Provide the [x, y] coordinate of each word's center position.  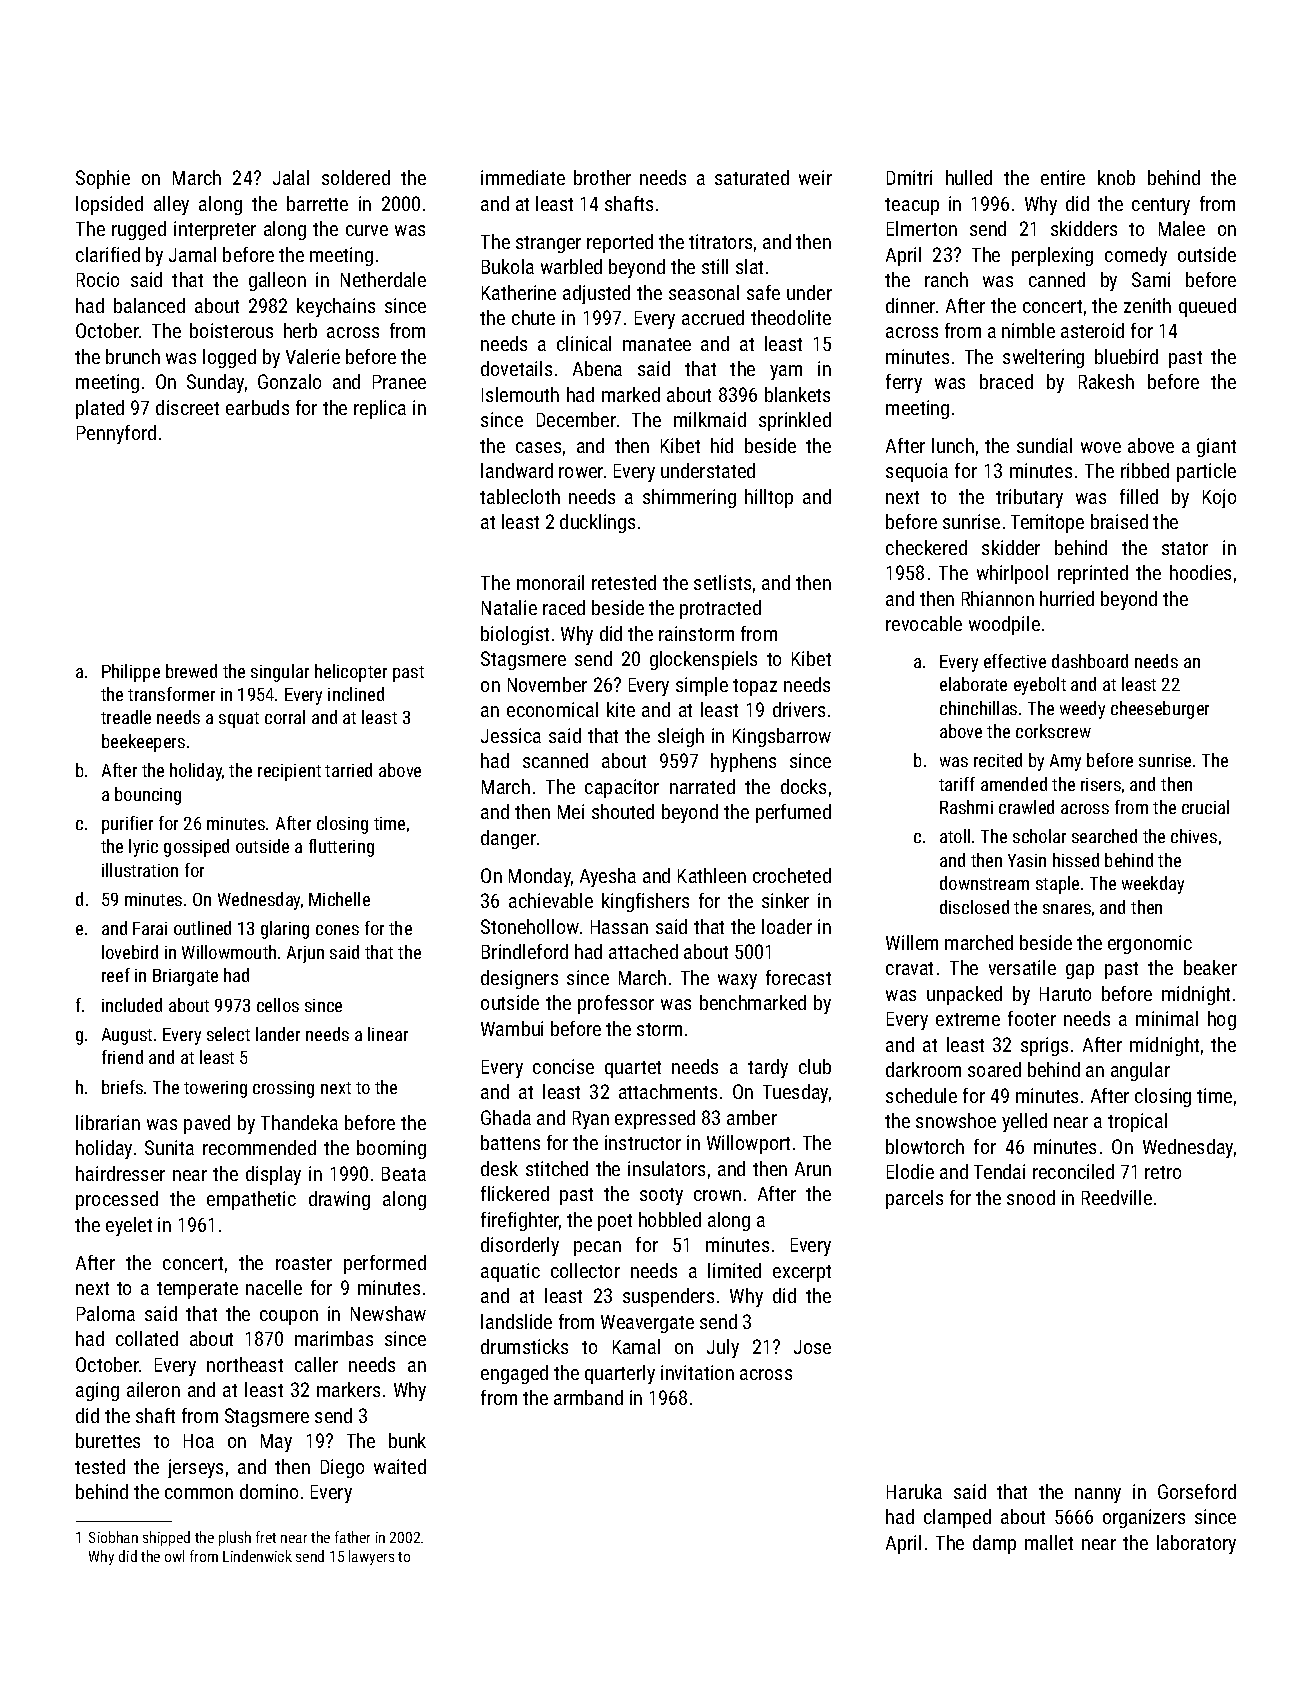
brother [602, 177]
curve [367, 230]
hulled [969, 177]
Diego [342, 1468]
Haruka [914, 1491]
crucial [1205, 807]
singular [280, 673]
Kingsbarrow [782, 737]
